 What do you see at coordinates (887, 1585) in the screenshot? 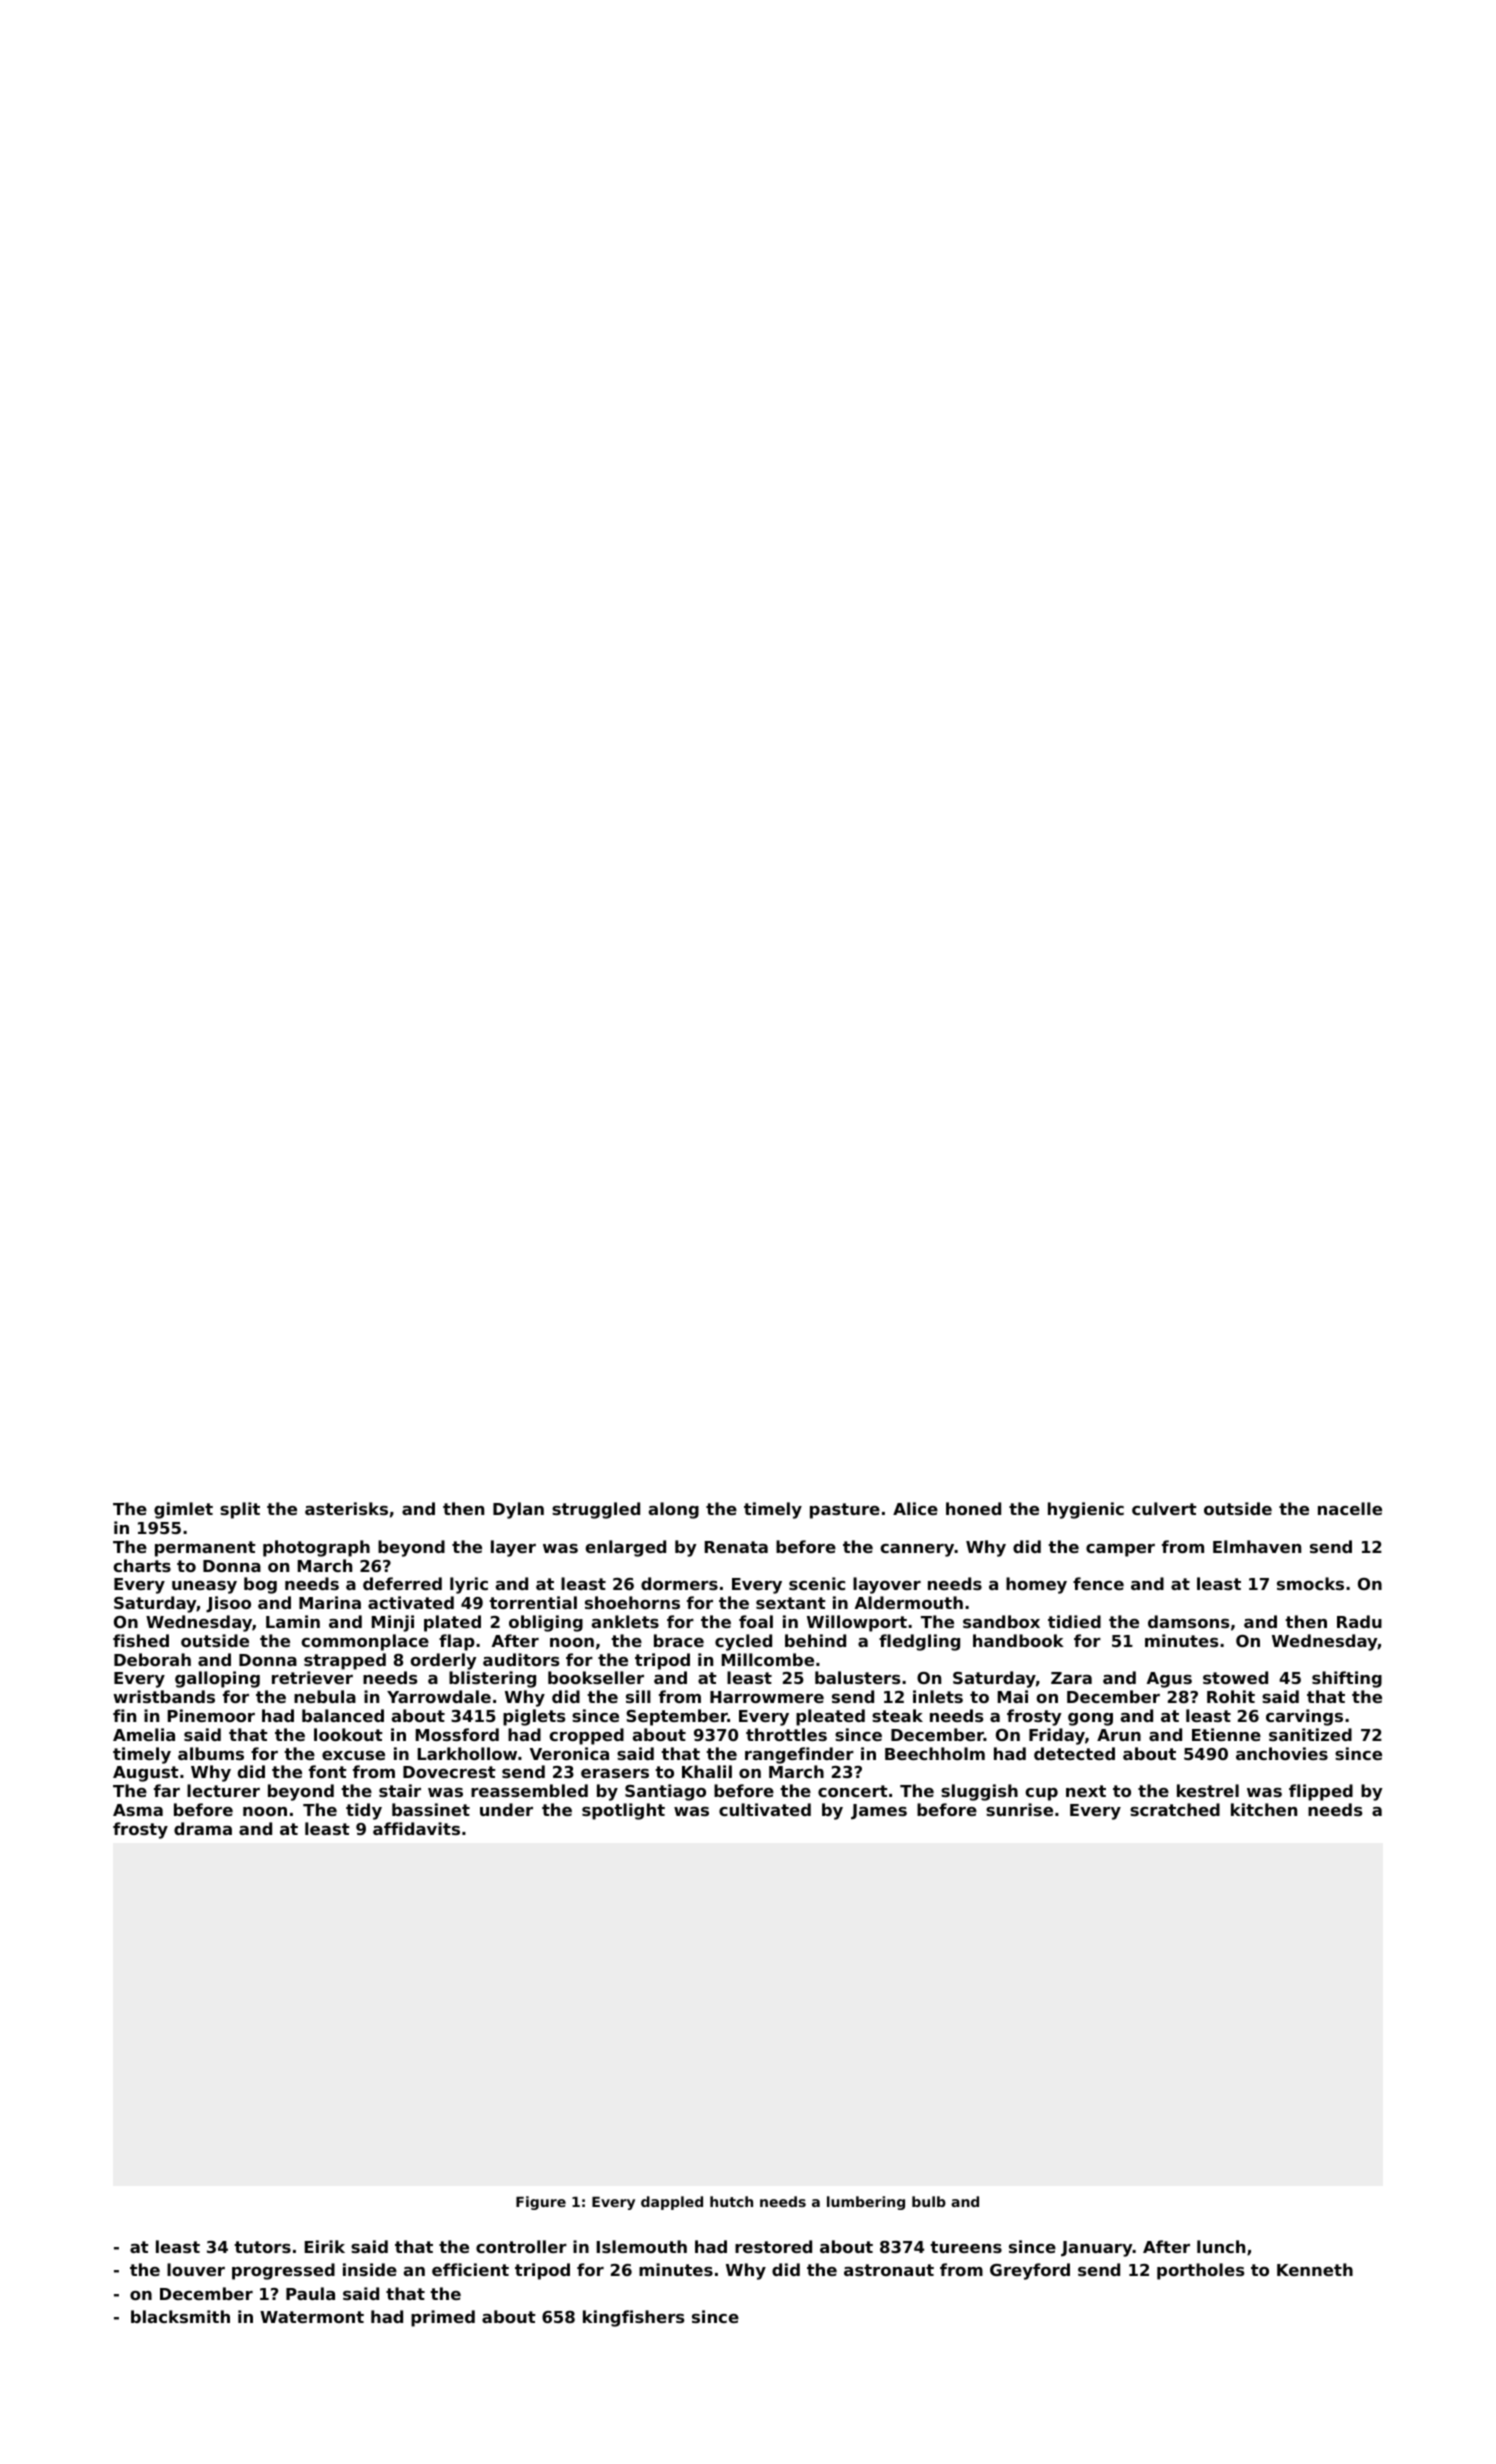
I see `layover` at bounding box center [887, 1585].
